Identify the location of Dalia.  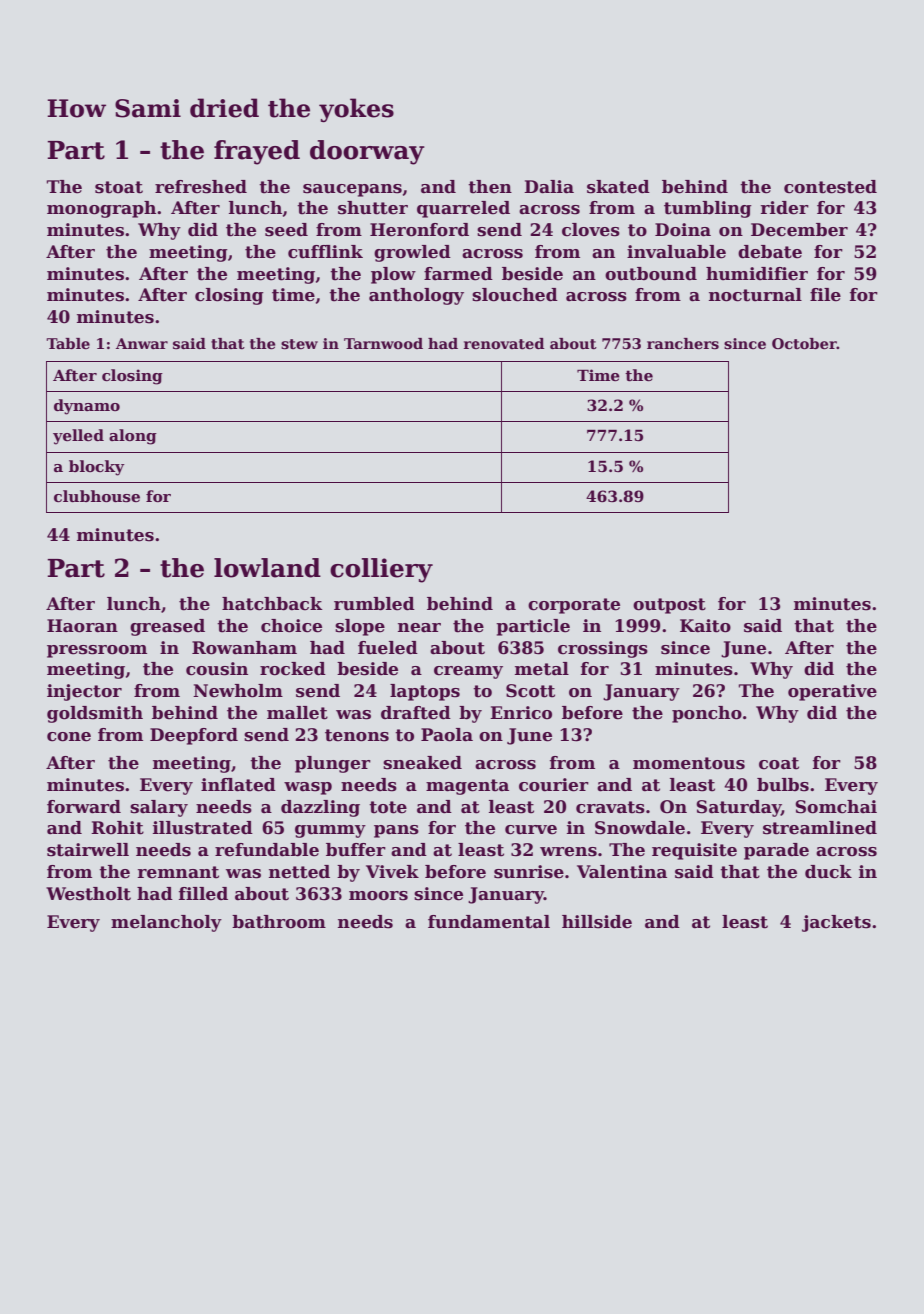
(549, 187).
